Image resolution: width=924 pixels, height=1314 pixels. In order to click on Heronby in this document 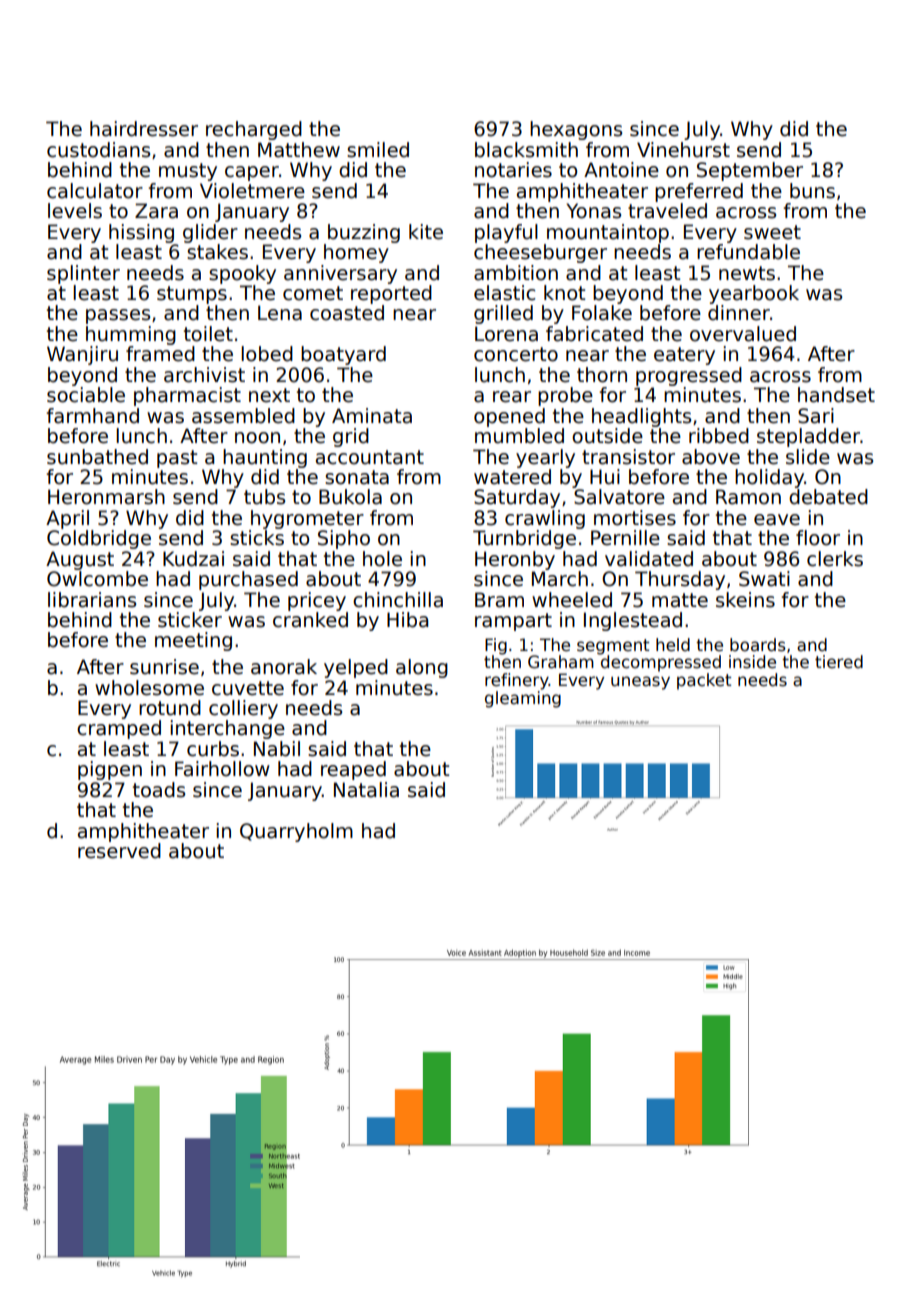, I will do `click(515, 560)`.
